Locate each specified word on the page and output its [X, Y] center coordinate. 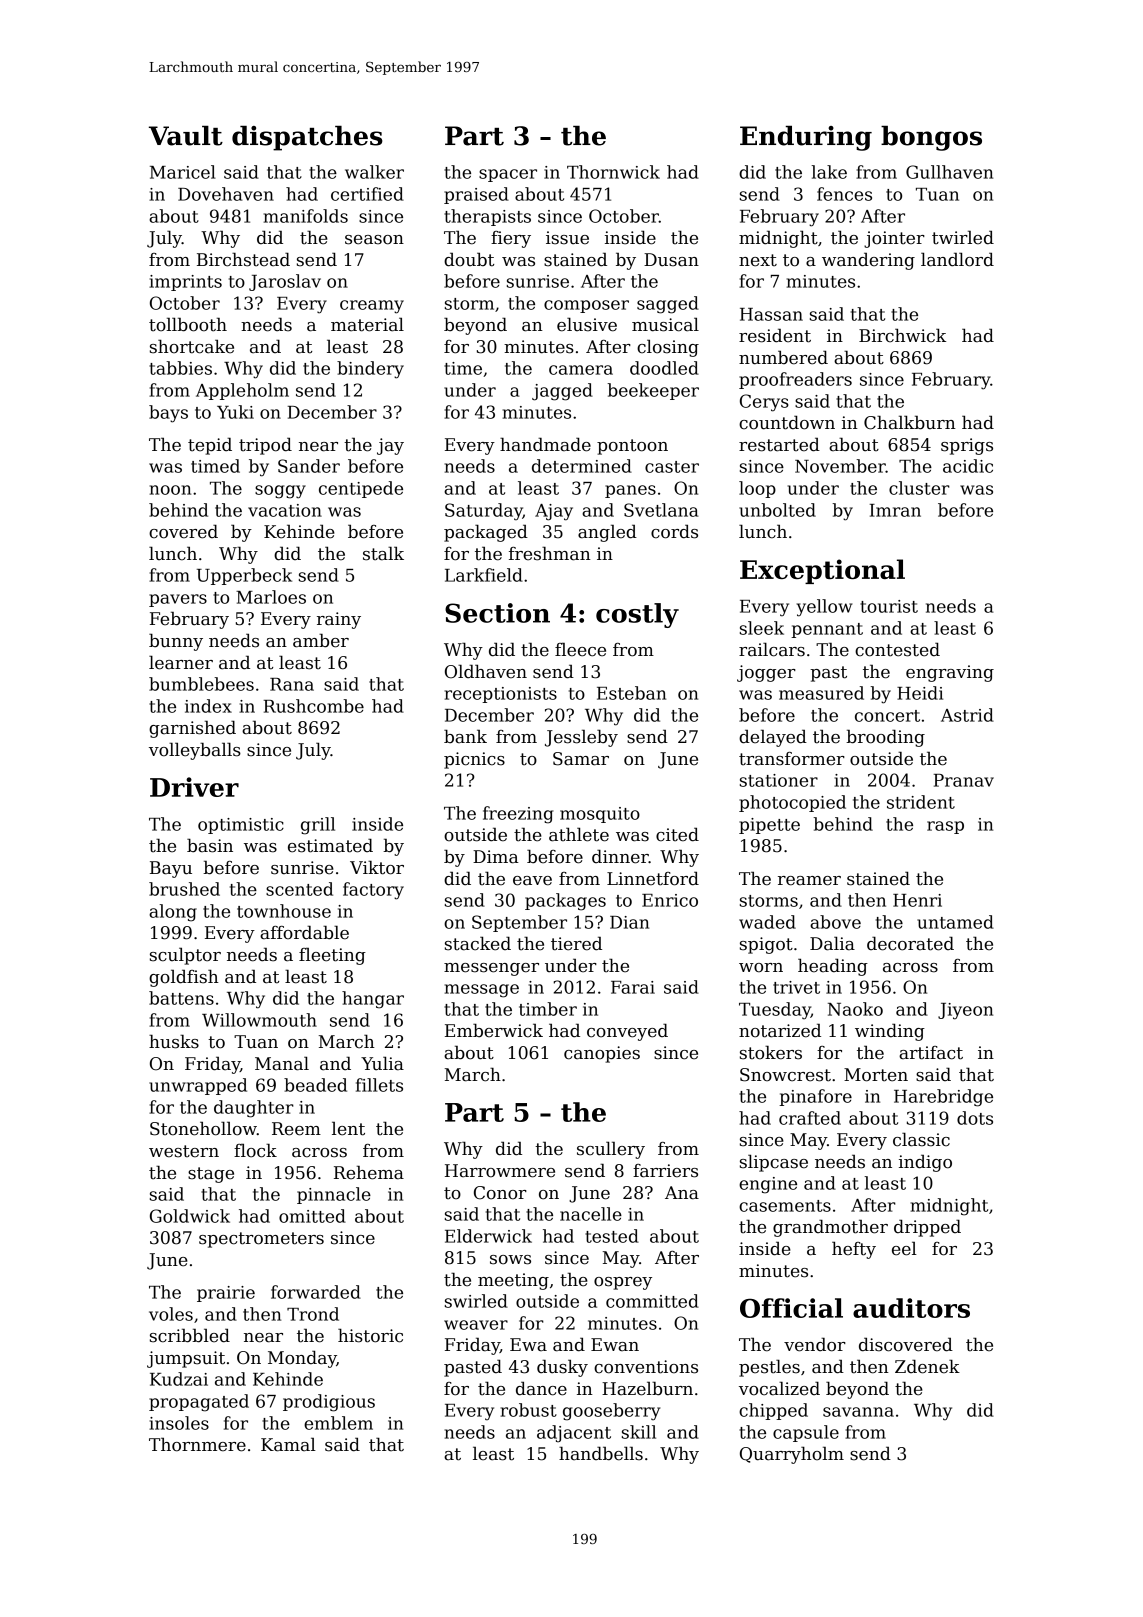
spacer [508, 175]
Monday [302, 1359]
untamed [955, 922]
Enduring [806, 138]
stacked [478, 943]
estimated [330, 845]
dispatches [307, 138]
